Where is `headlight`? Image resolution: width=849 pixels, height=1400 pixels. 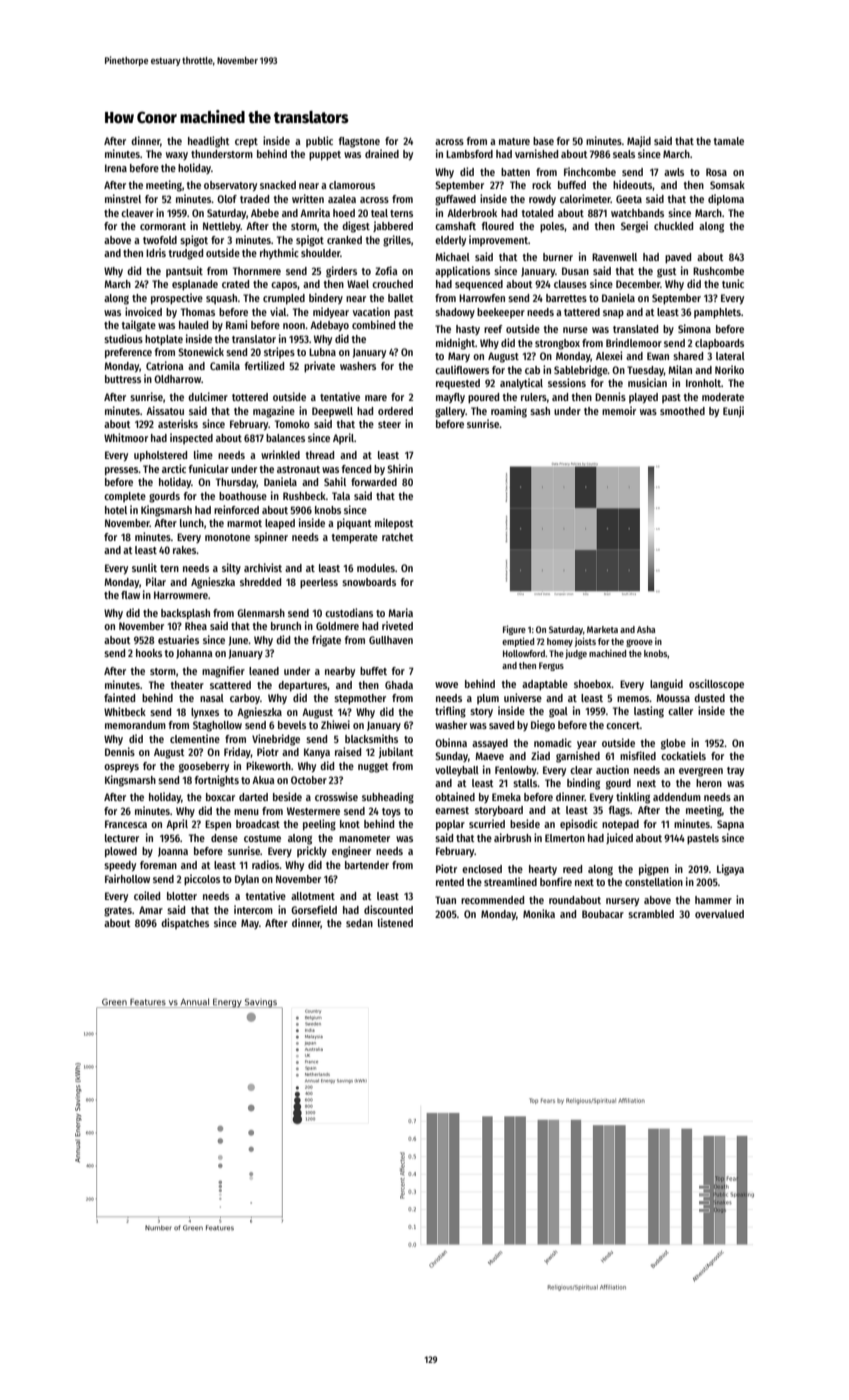 headlight is located at coordinates (209, 142).
